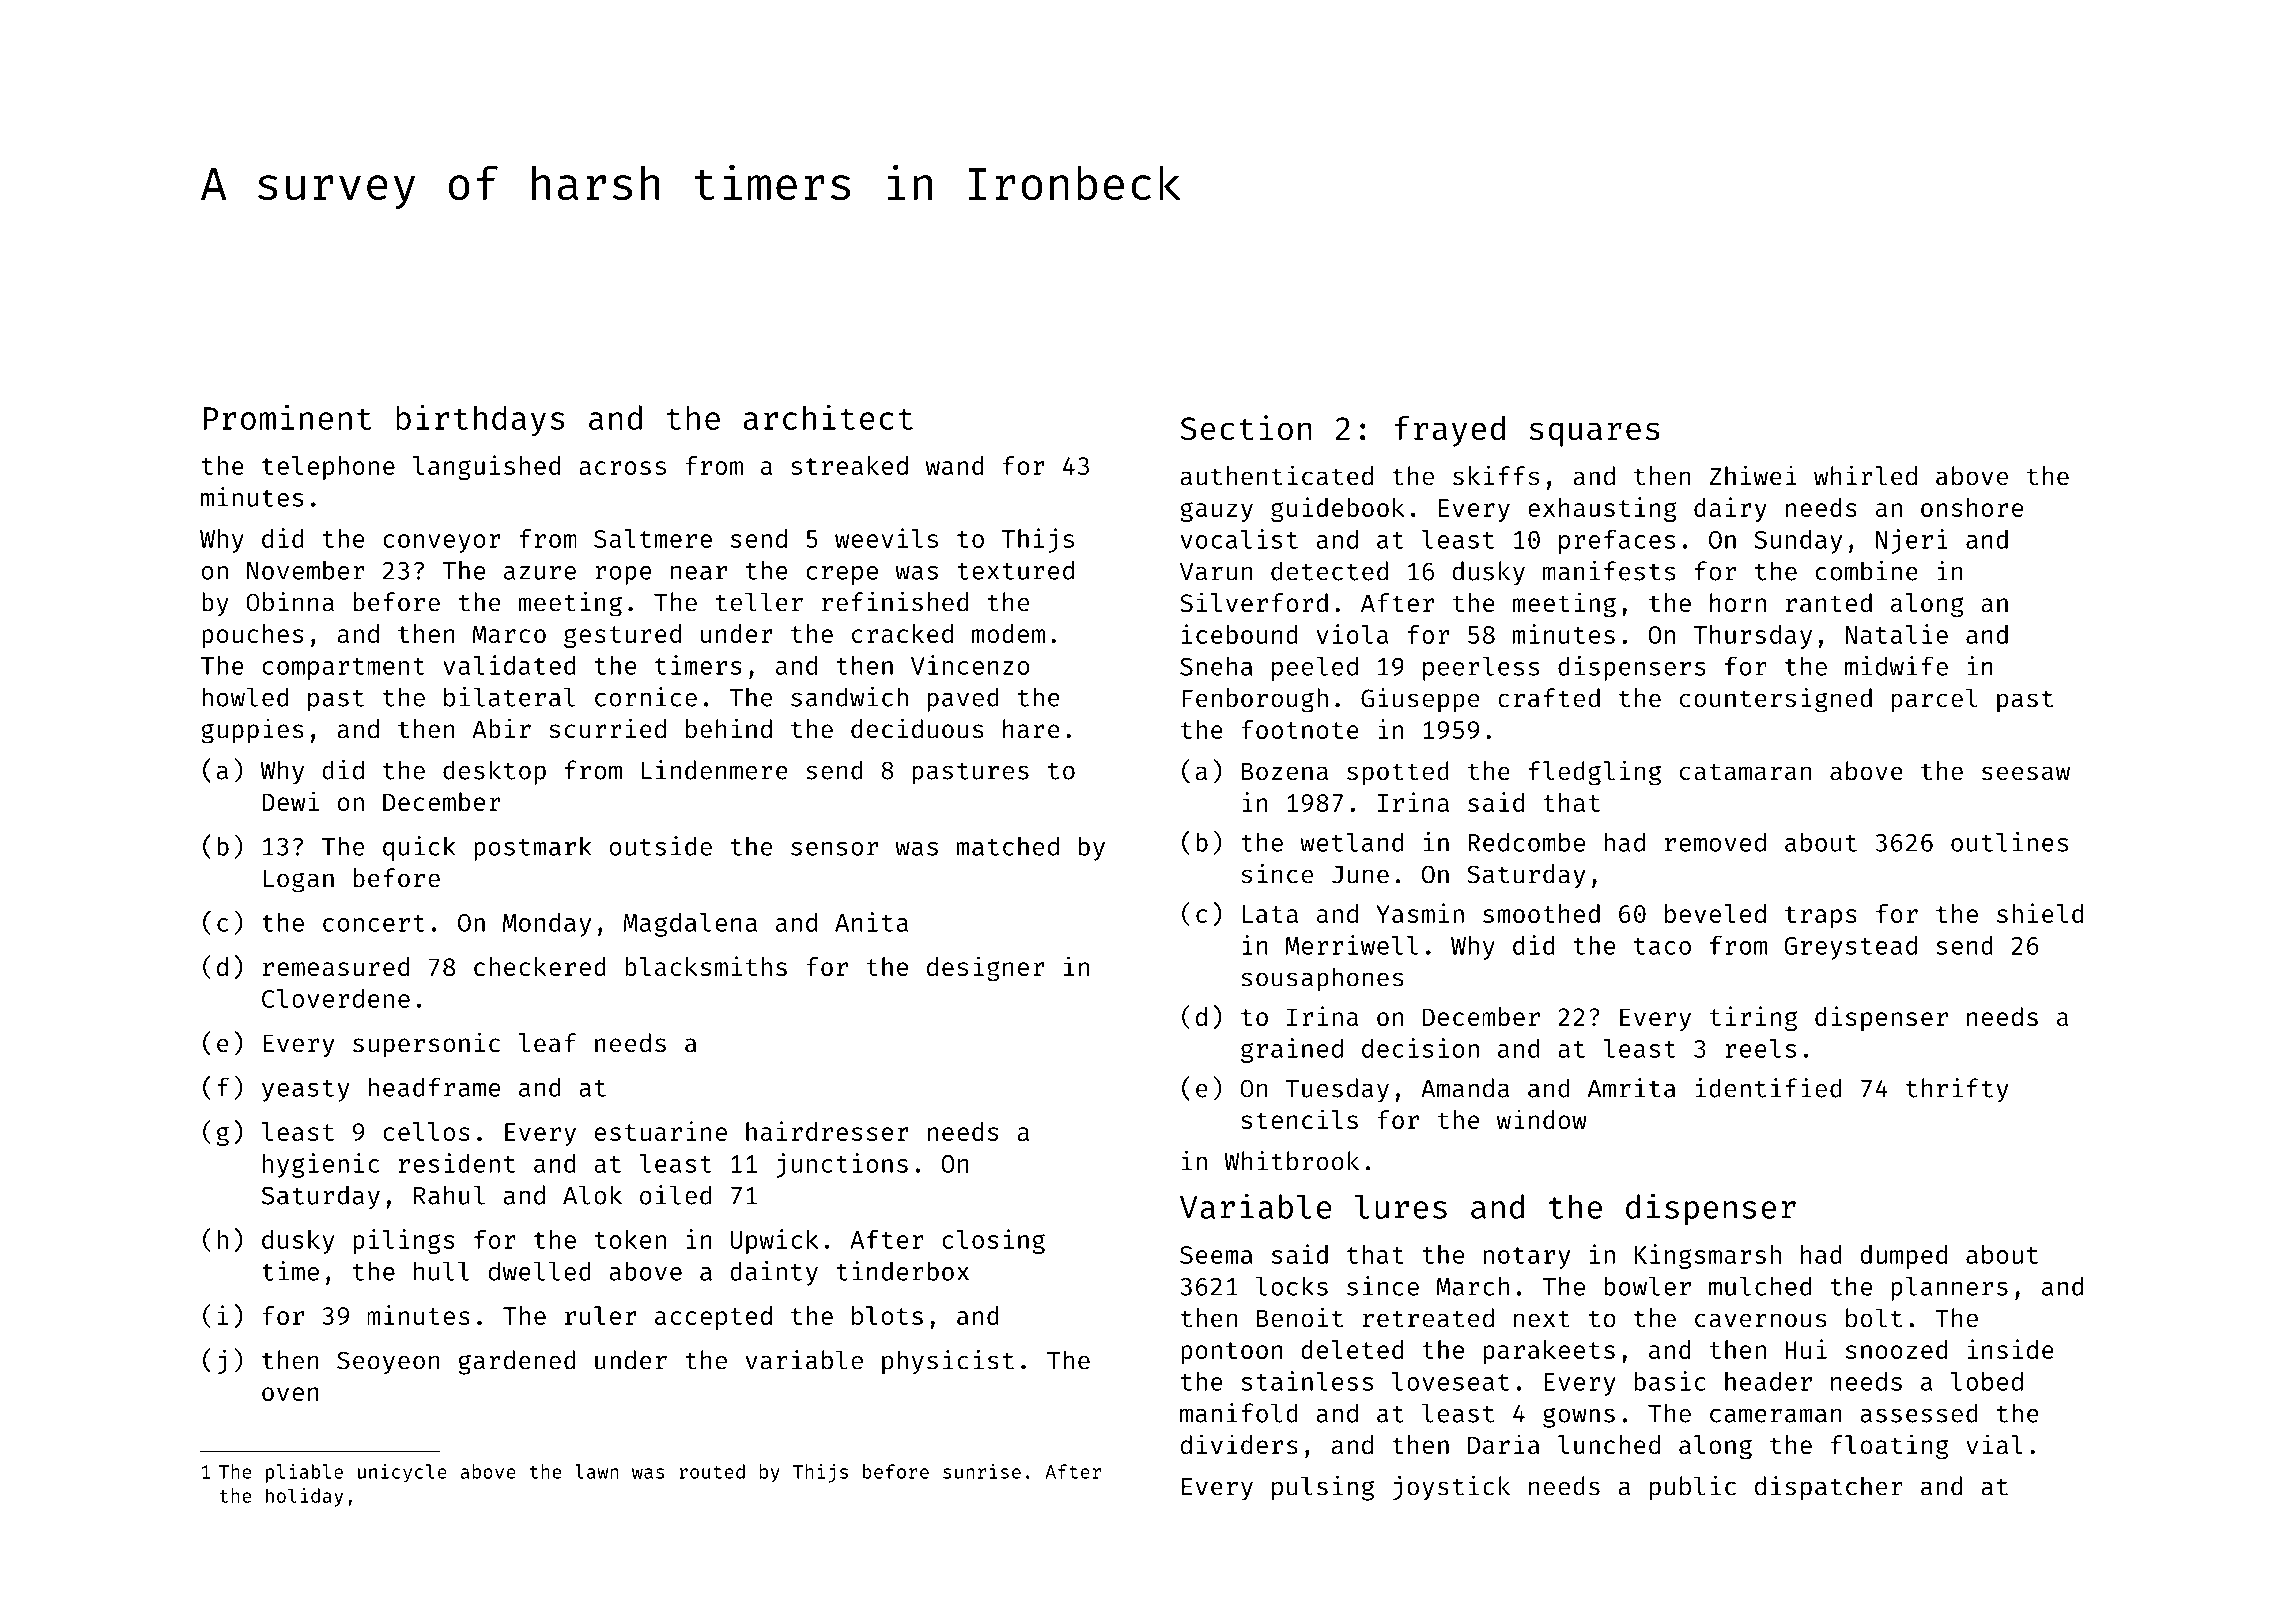 The width and height of the image is (2292, 1620). Describe the element at coordinates (419, 848) in the image. I see `quick` at that location.
